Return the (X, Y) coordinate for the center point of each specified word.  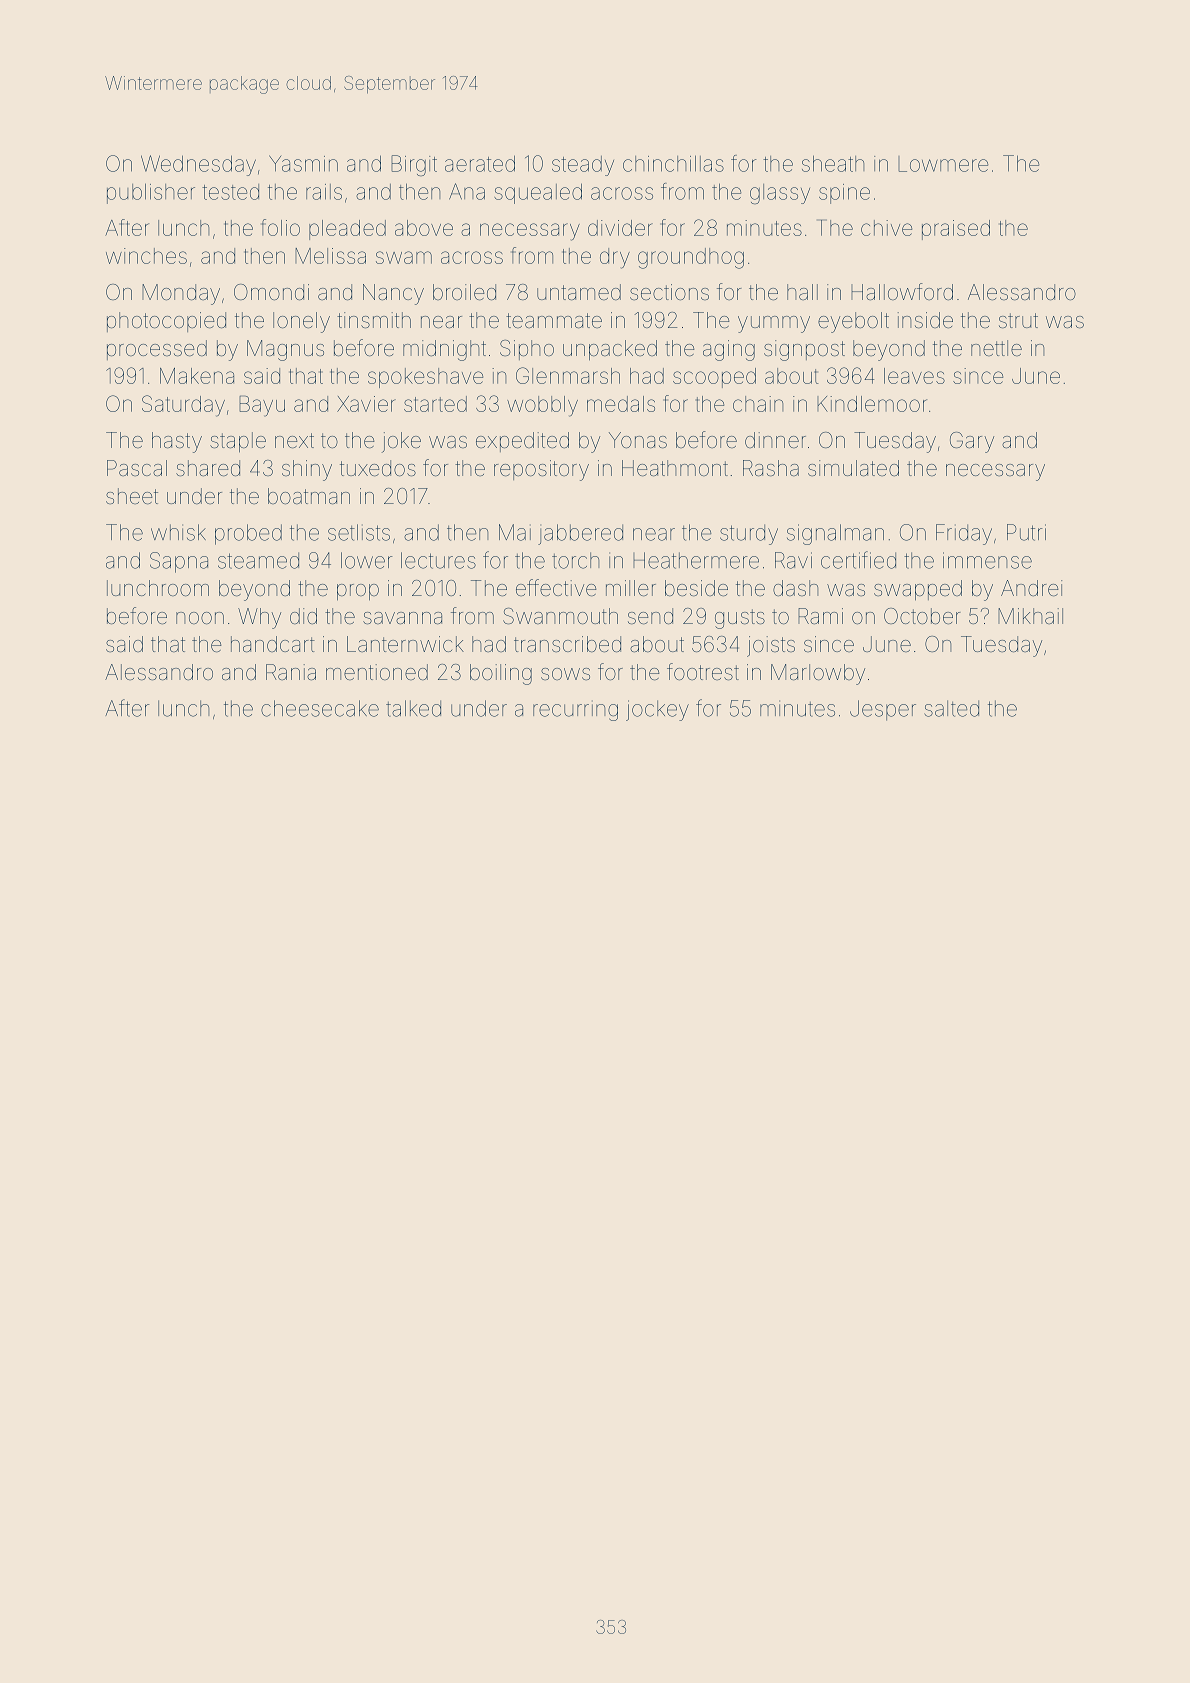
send (650, 616)
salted (951, 708)
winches (146, 256)
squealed (538, 193)
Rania (291, 672)
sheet (132, 496)
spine (844, 194)
